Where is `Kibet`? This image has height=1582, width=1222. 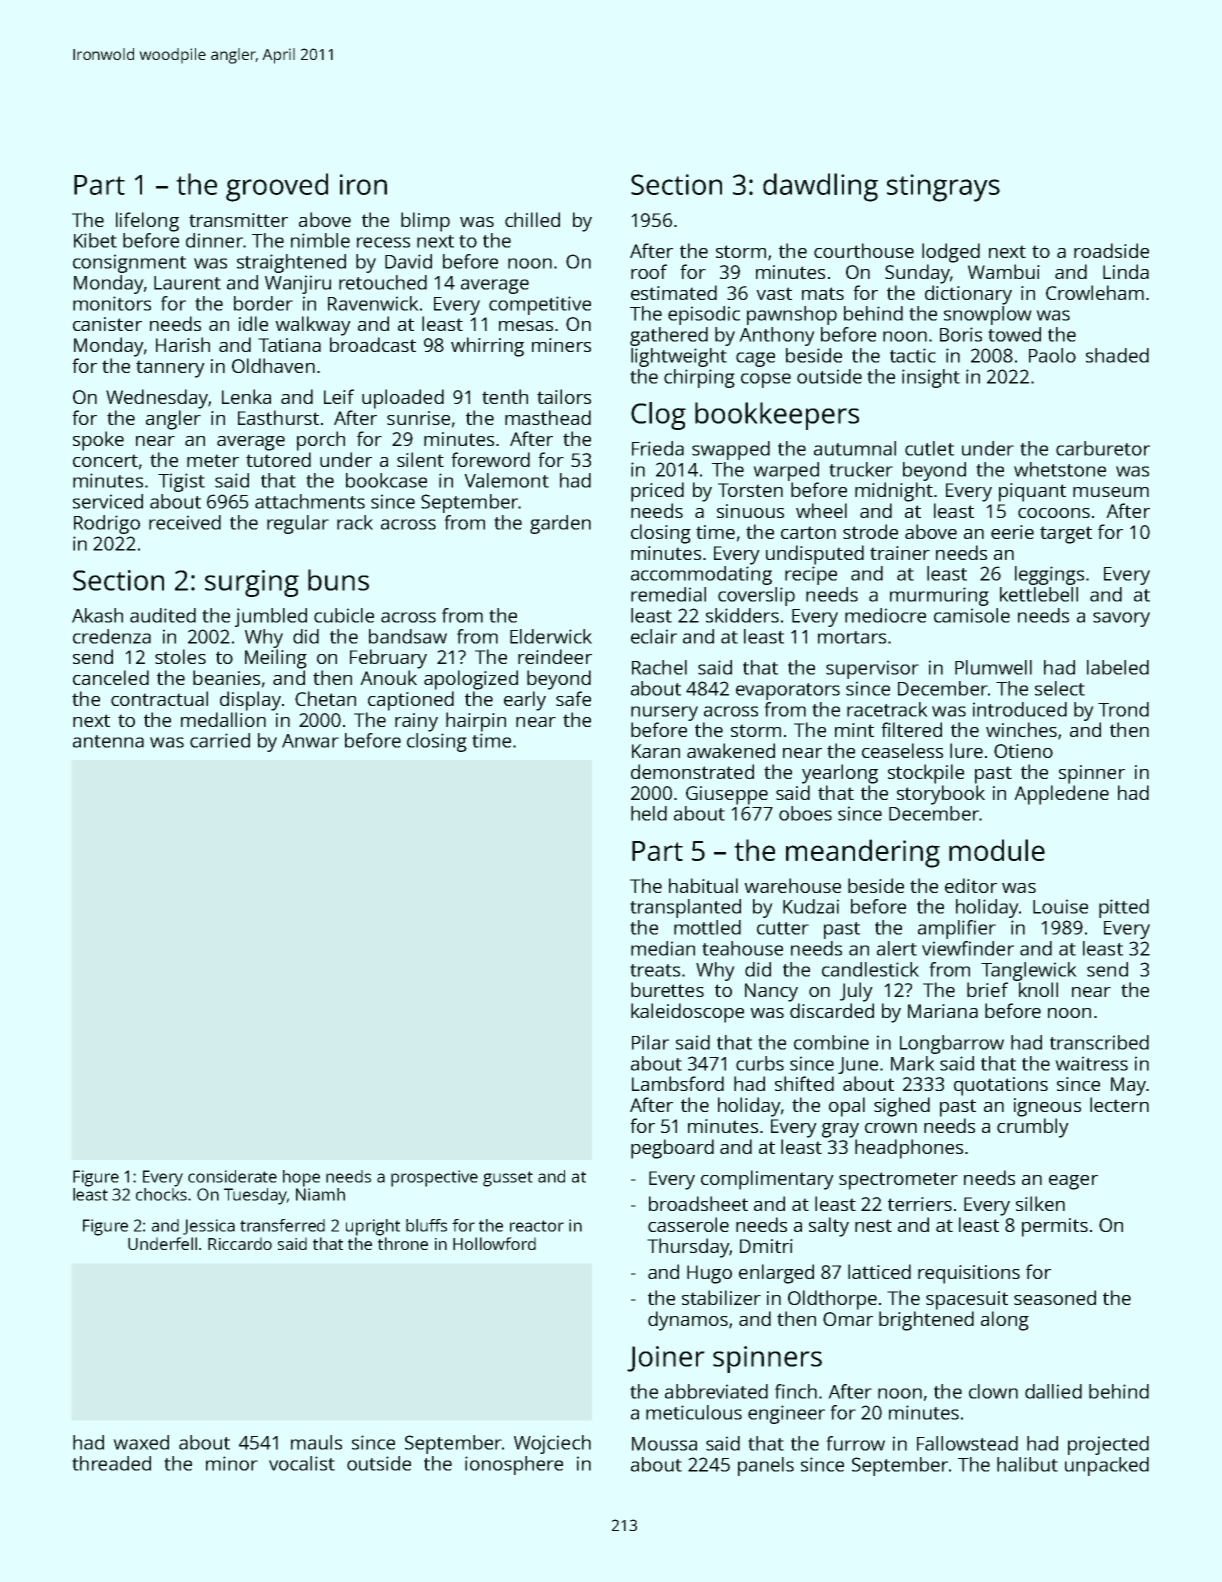 Kibet is located at coordinates (95, 240).
